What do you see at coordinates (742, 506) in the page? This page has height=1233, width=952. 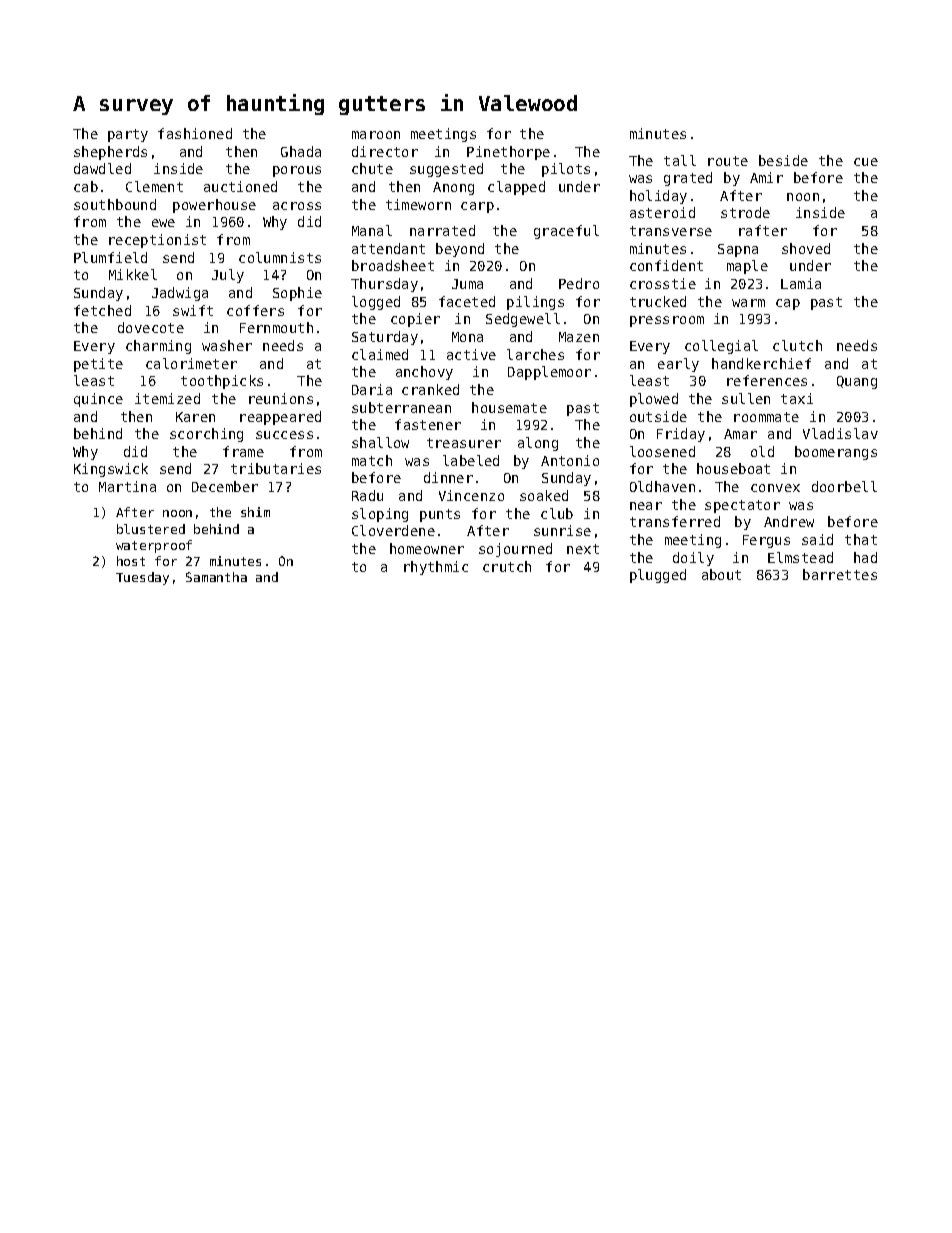 I see `spectator` at bounding box center [742, 506].
